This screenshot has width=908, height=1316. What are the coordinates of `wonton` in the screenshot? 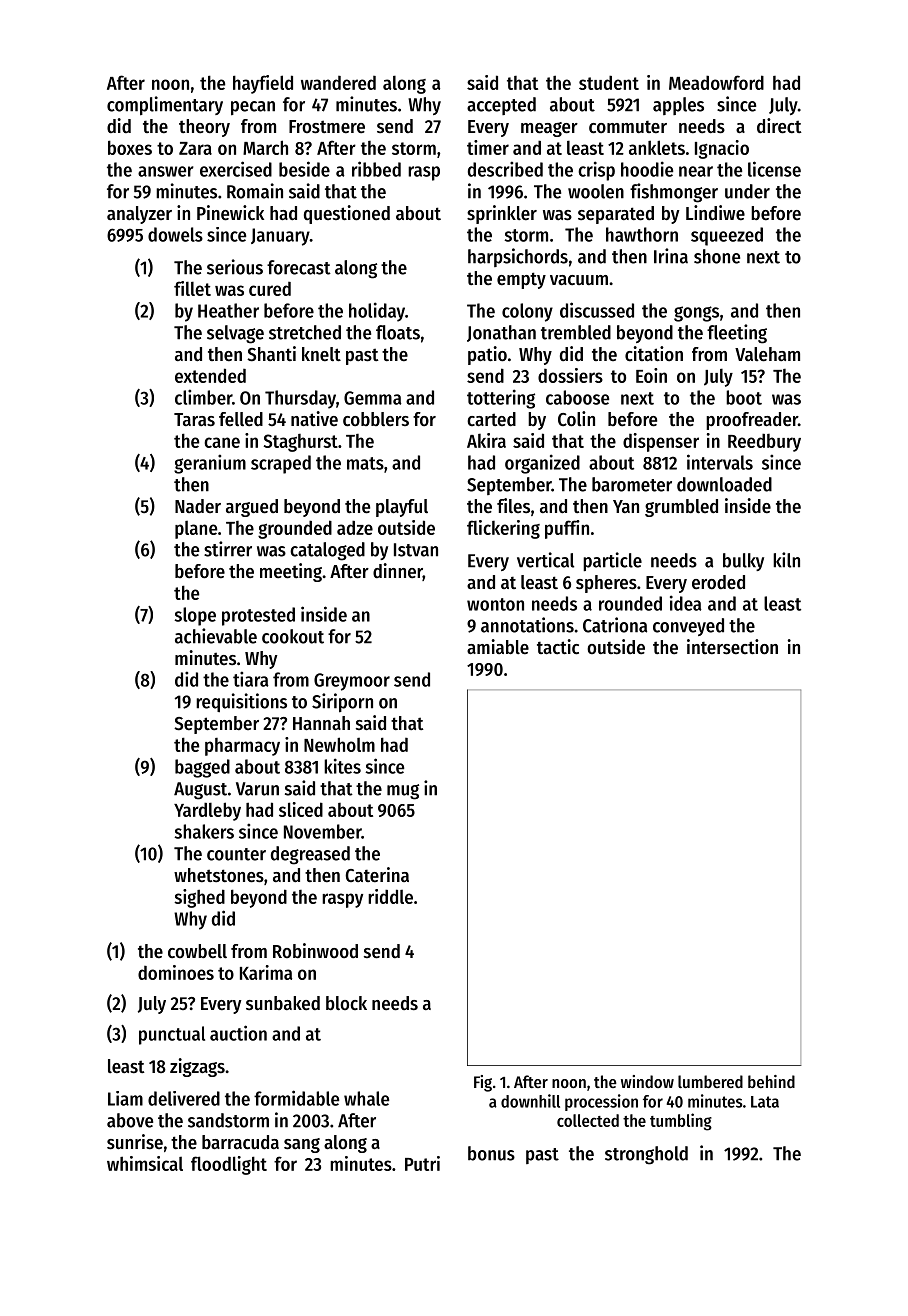 It's located at (495, 604).
